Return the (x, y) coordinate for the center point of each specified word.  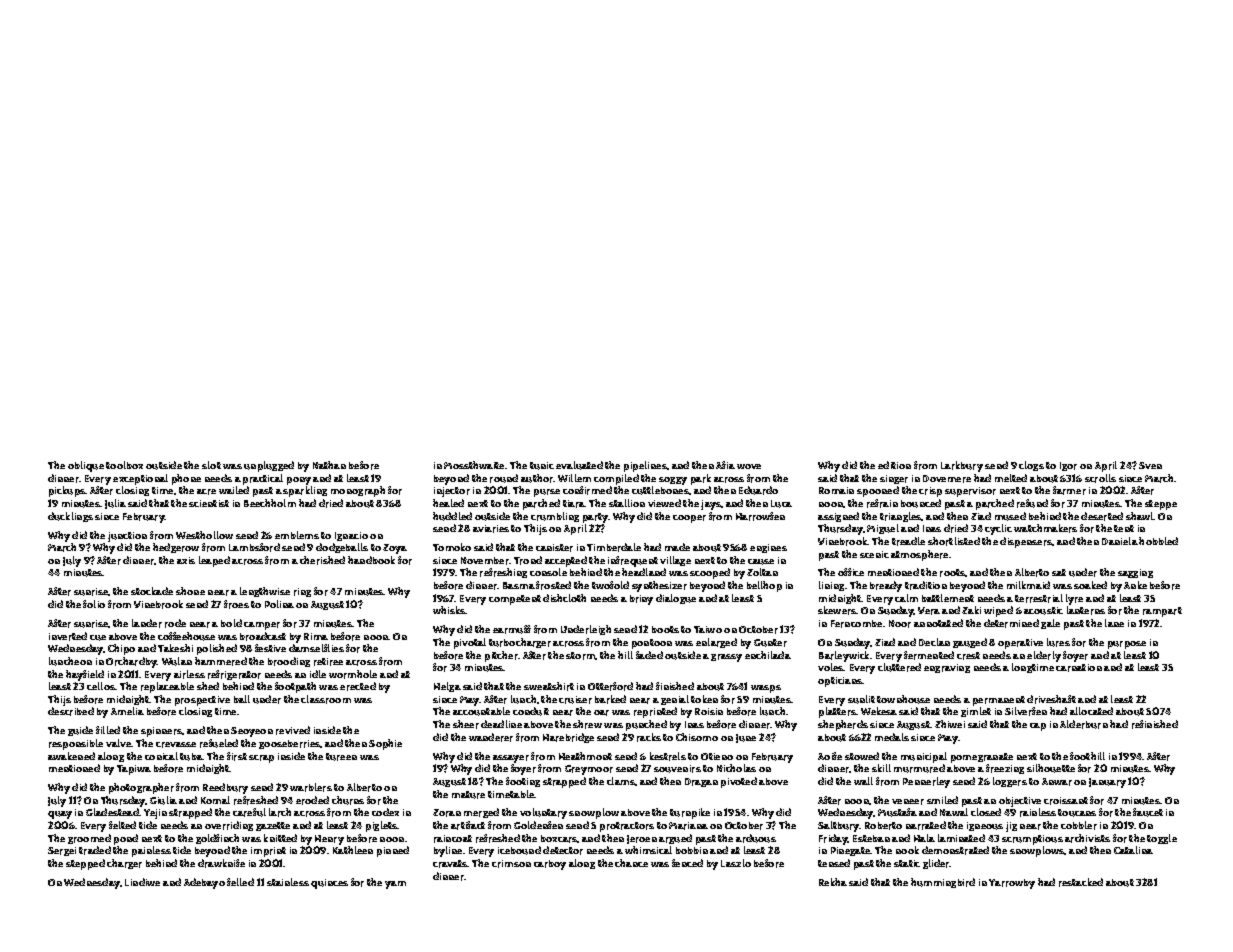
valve (119, 743)
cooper (689, 519)
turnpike (690, 813)
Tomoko (452, 547)
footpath (295, 687)
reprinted (655, 712)
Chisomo (697, 737)
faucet (1148, 812)
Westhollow (204, 535)
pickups (67, 491)
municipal (924, 757)
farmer (1069, 490)
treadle (908, 541)
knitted (280, 838)
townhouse (903, 699)
